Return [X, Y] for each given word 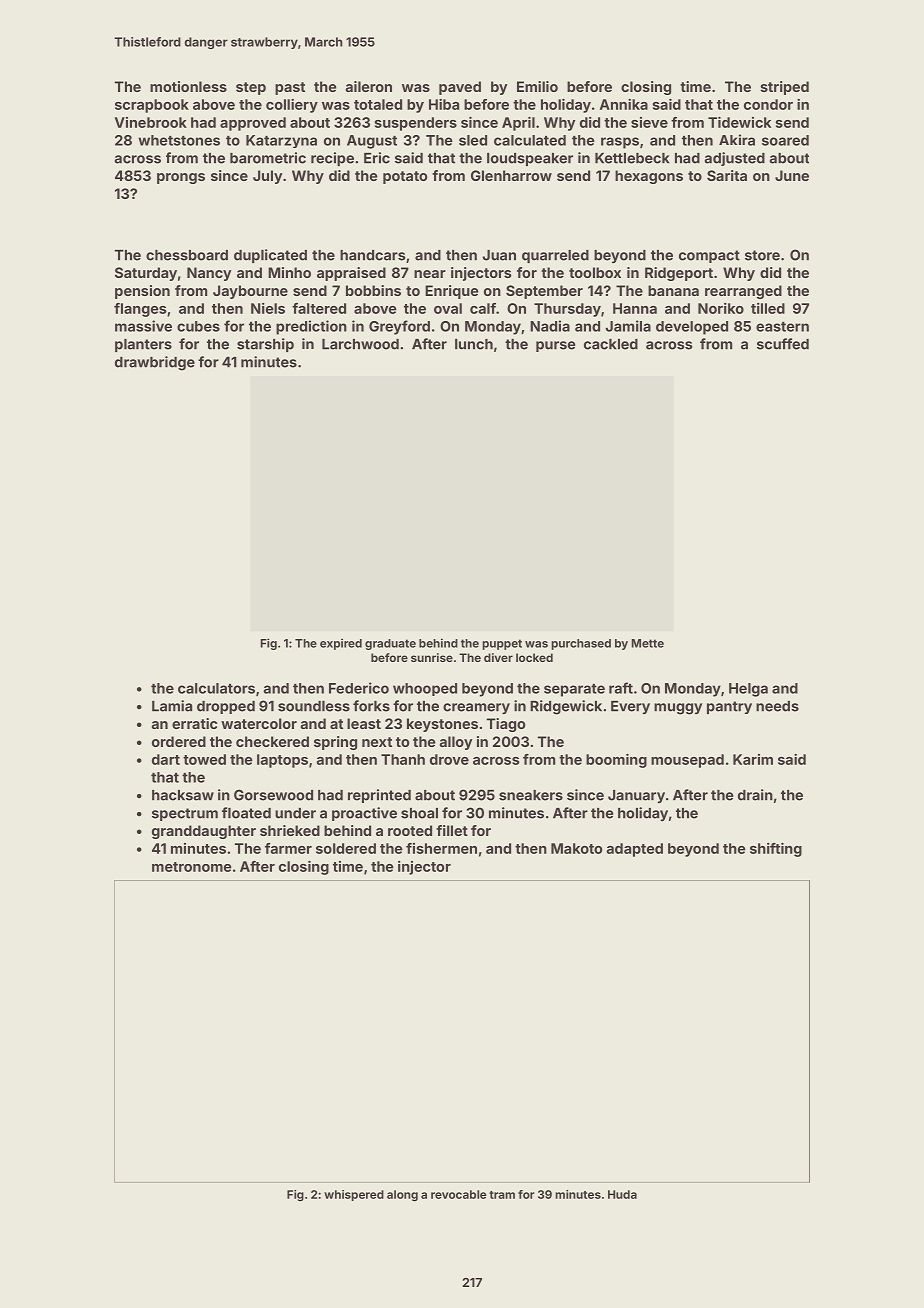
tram [502, 1195]
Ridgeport [679, 274]
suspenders [416, 124]
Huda [622, 1194]
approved [253, 124]
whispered [354, 1195]
